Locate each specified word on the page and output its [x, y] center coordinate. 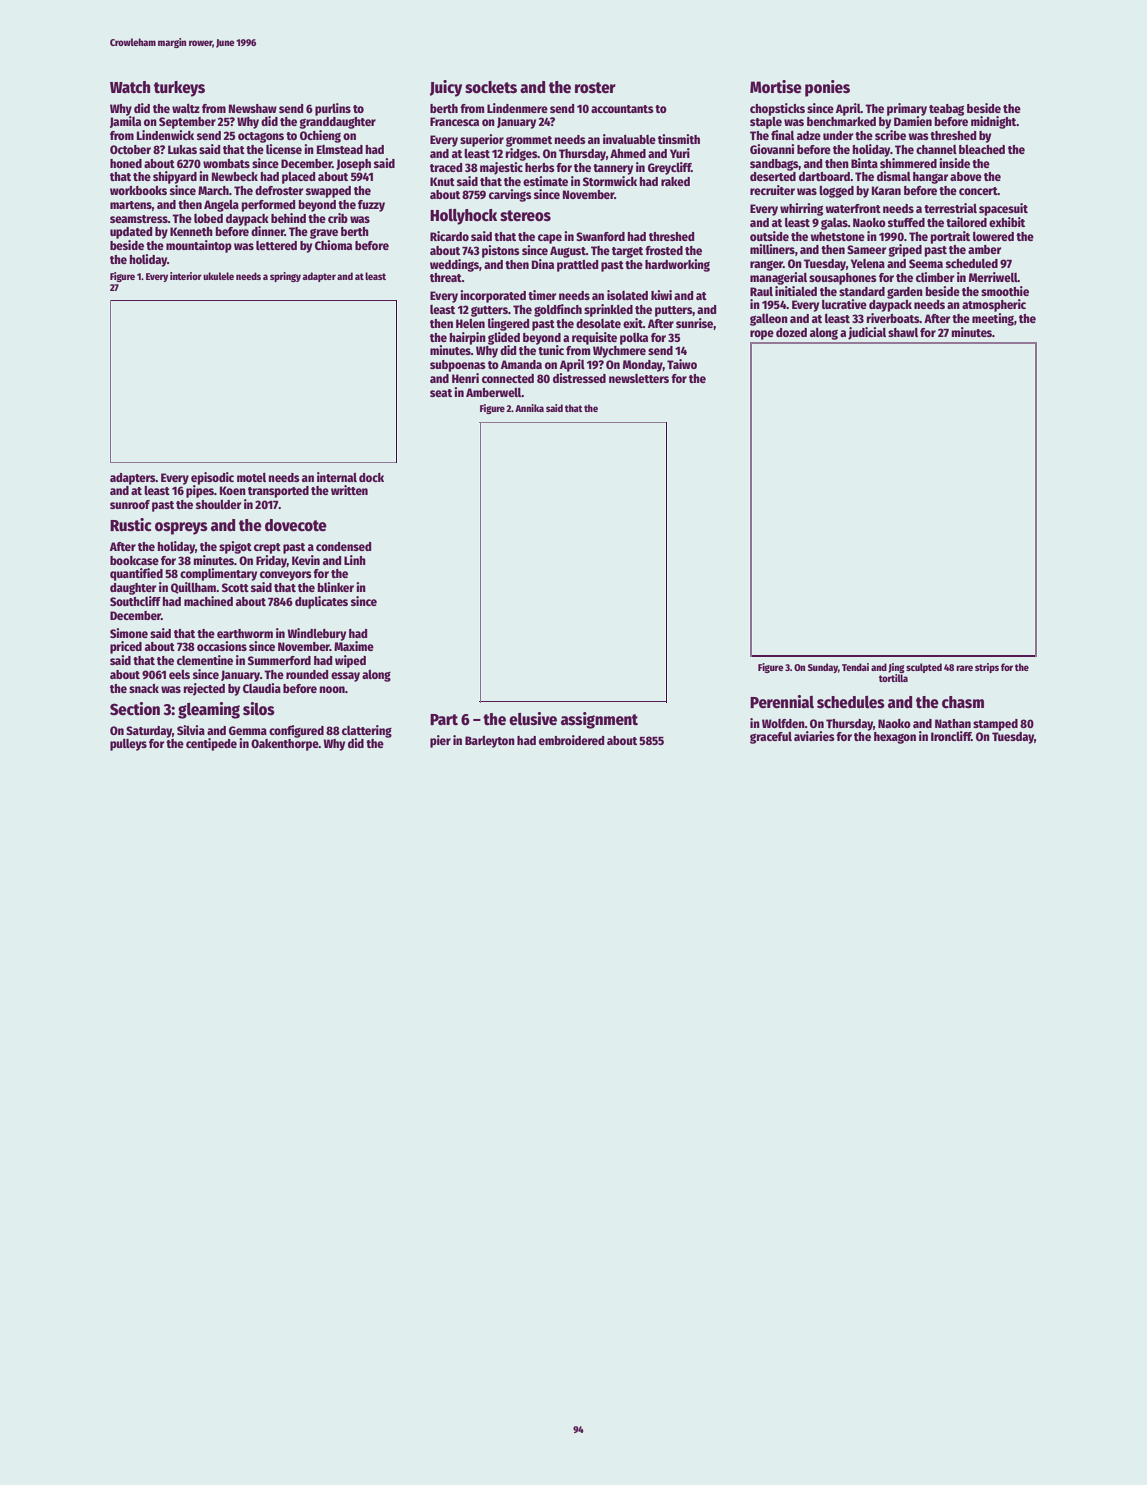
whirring [801, 209]
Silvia [191, 730]
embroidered [571, 740]
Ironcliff [951, 736]
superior [482, 140]
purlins [333, 109]
